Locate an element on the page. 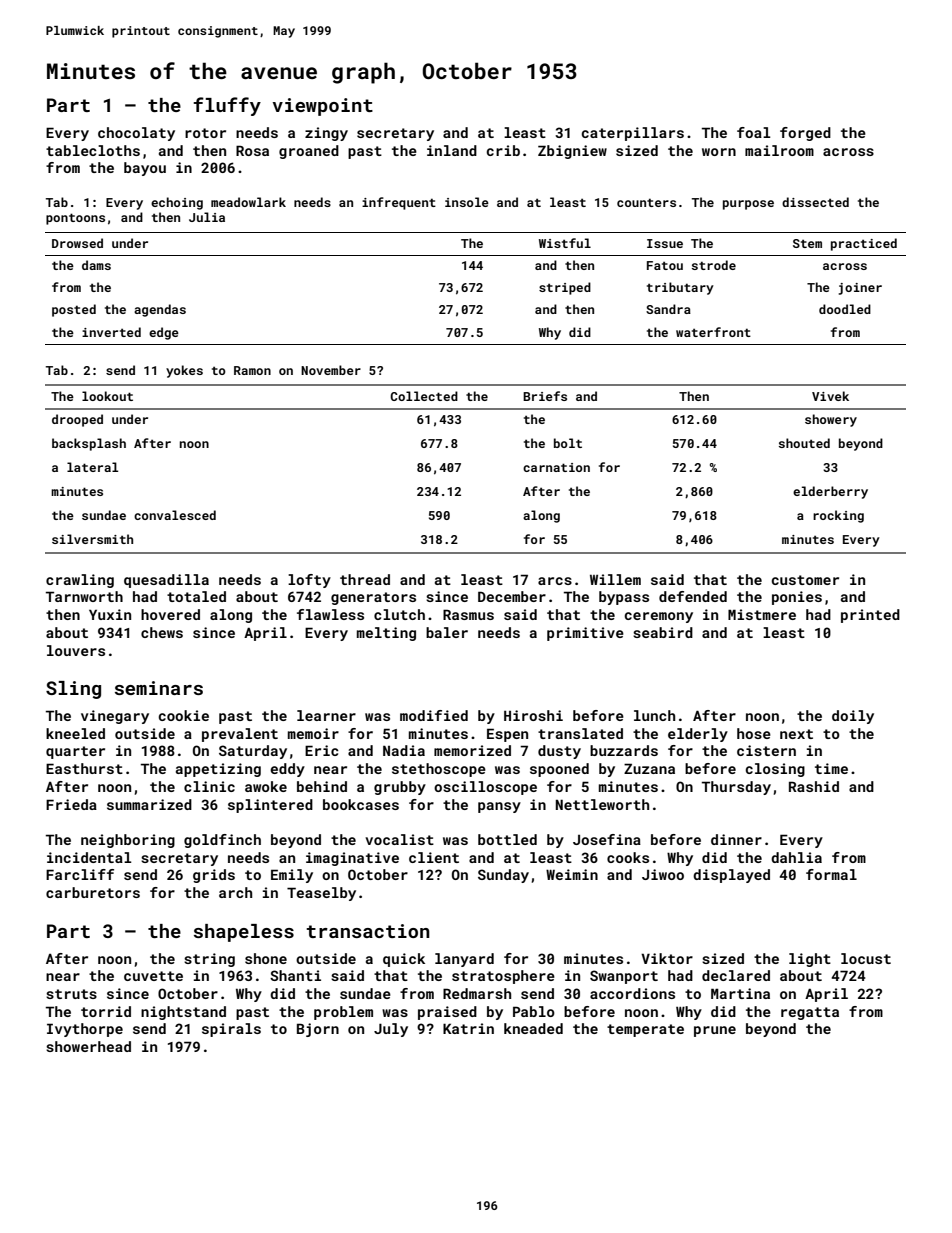 Image resolution: width=952 pixels, height=1233 pixels. posted is located at coordinates (74, 310).
